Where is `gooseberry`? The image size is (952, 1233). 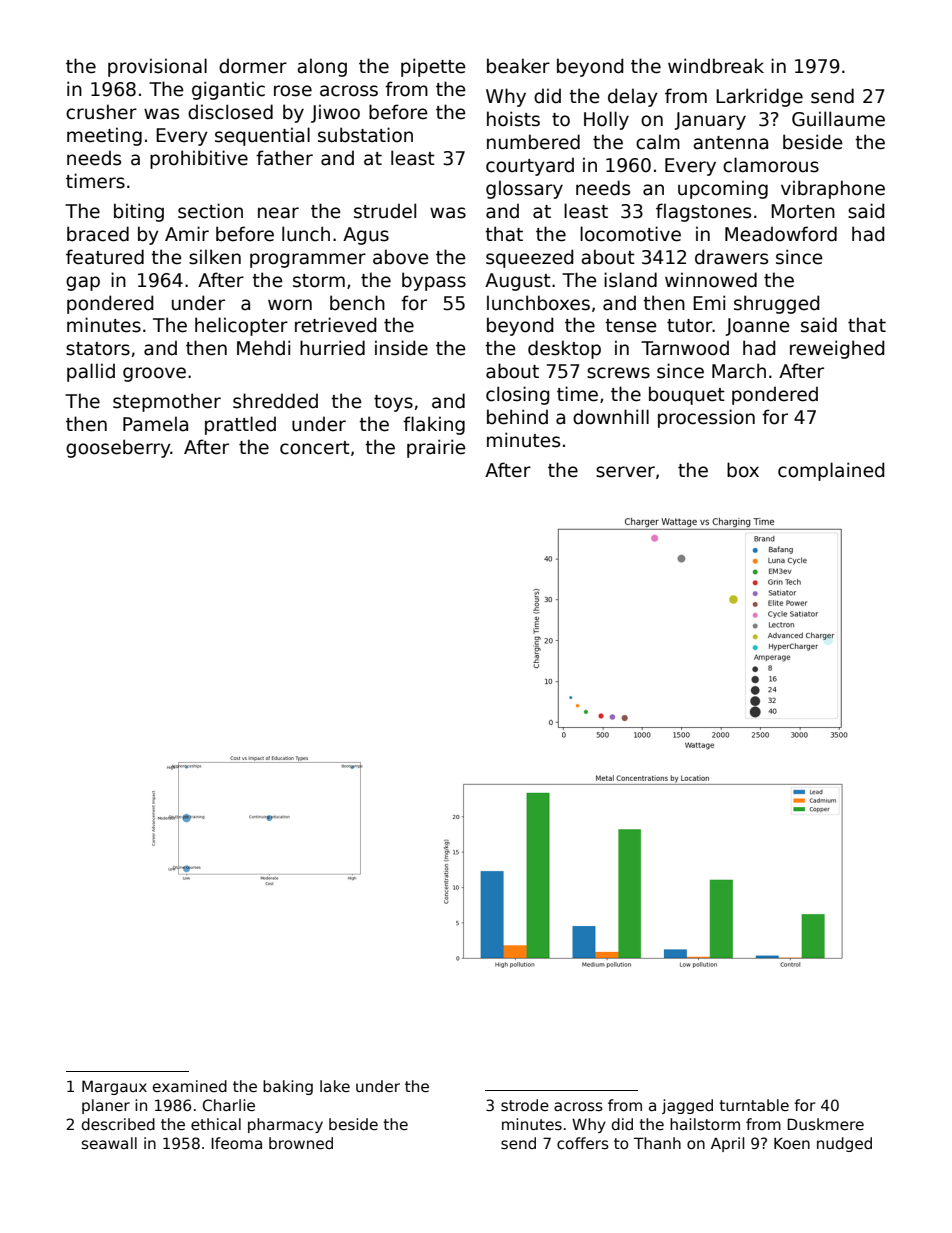
gooseberry is located at coordinates (118, 448).
